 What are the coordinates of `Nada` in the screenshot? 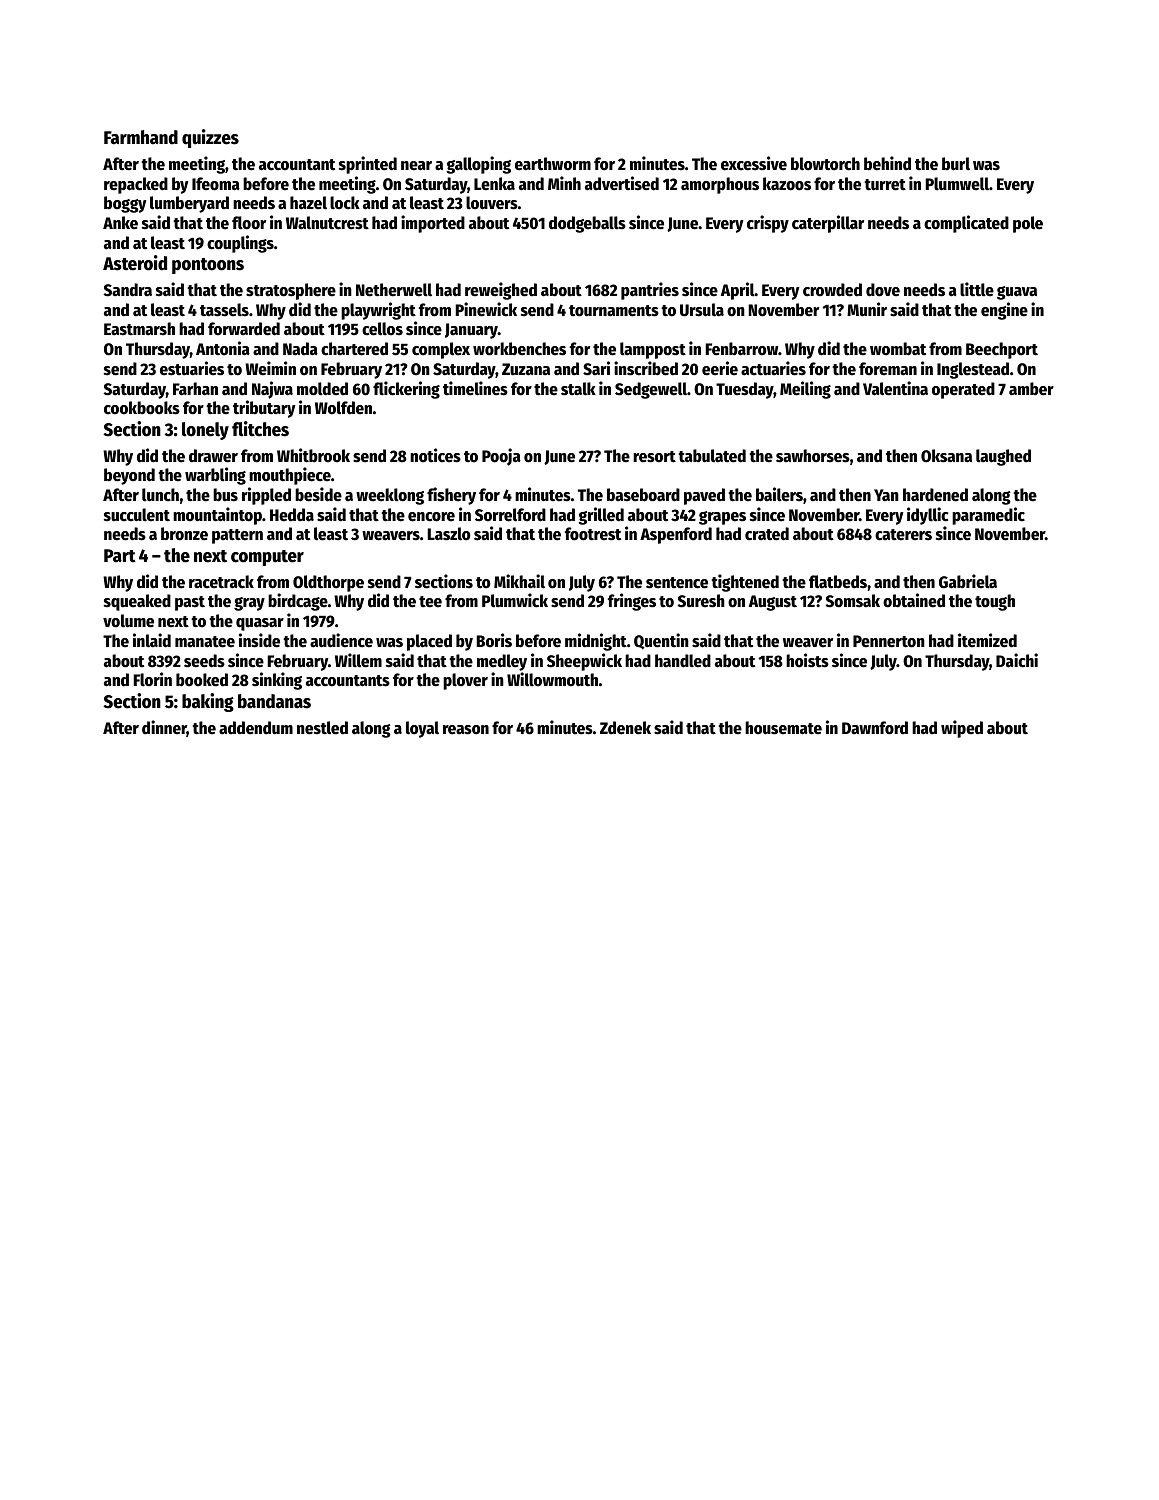 It's located at (300, 349).
